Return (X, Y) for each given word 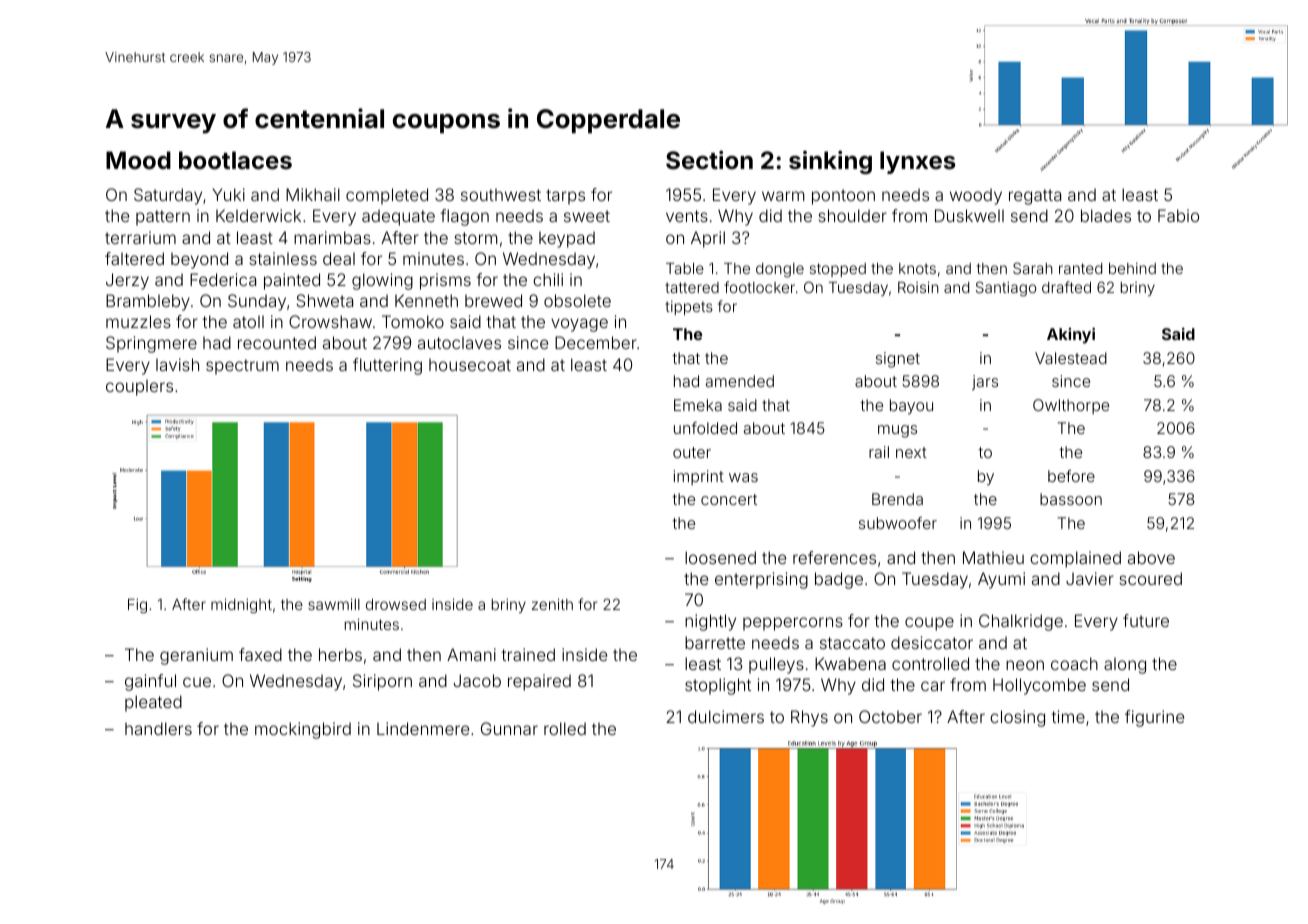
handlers (158, 728)
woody (976, 196)
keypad (567, 239)
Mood (138, 160)
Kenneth (426, 300)
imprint (699, 477)
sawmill (334, 604)
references (834, 557)
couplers (139, 388)
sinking (830, 162)
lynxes (917, 162)
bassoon (1071, 499)
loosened (720, 557)
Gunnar (509, 728)
